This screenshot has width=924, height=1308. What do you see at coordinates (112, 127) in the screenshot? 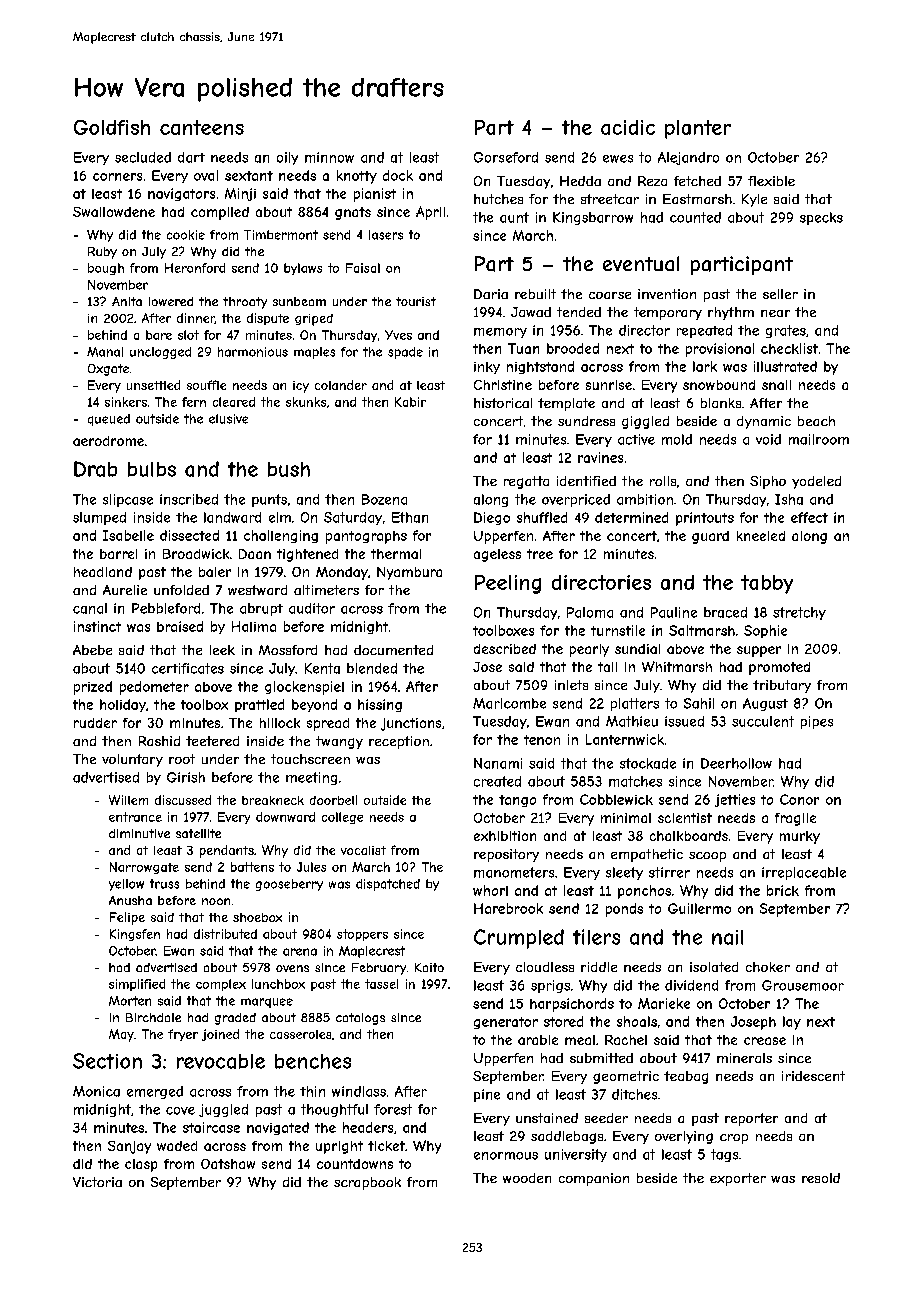
I see `Goldfish` at bounding box center [112, 127].
